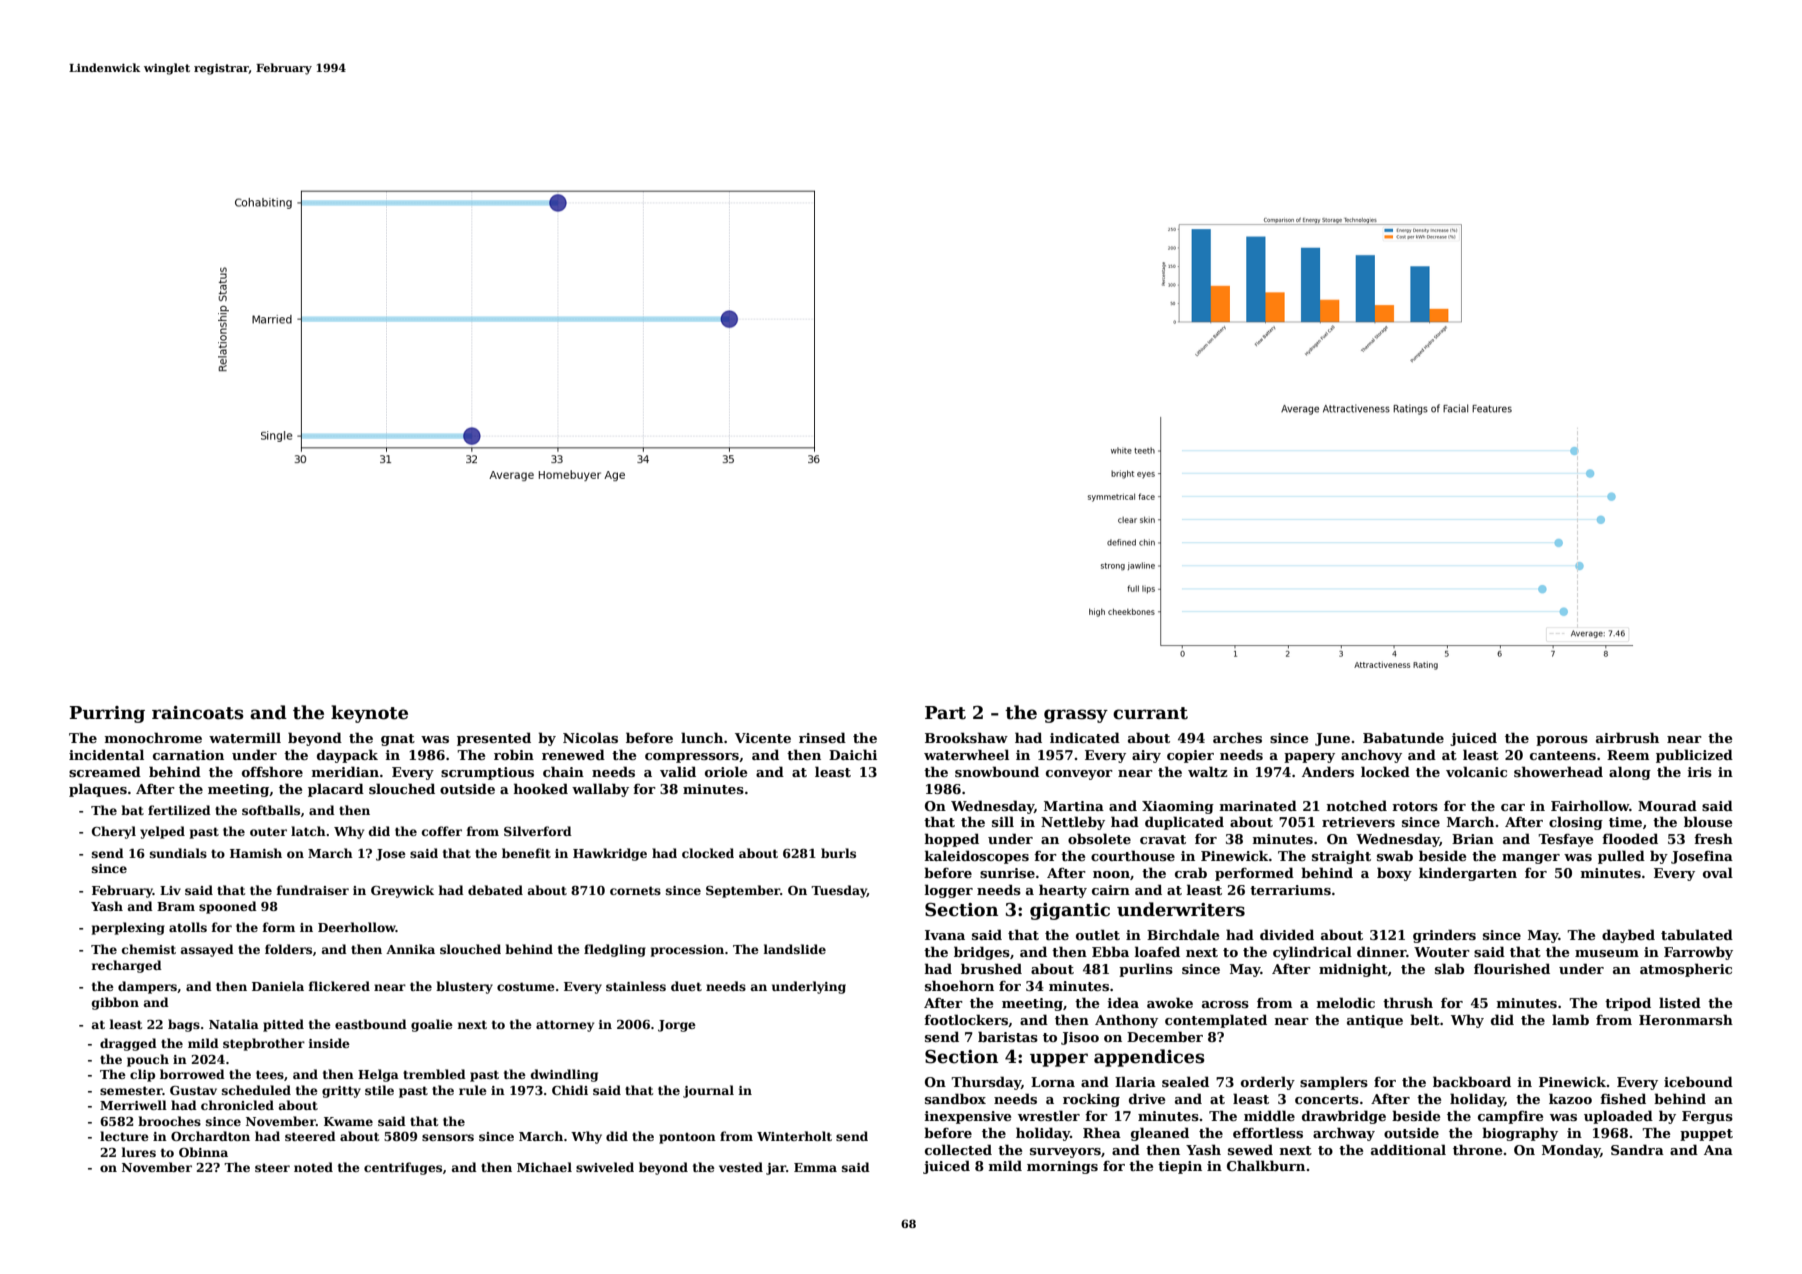 The image size is (1802, 1274). What do you see at coordinates (1149, 1058) in the document?
I see `appendices` at bounding box center [1149, 1058].
